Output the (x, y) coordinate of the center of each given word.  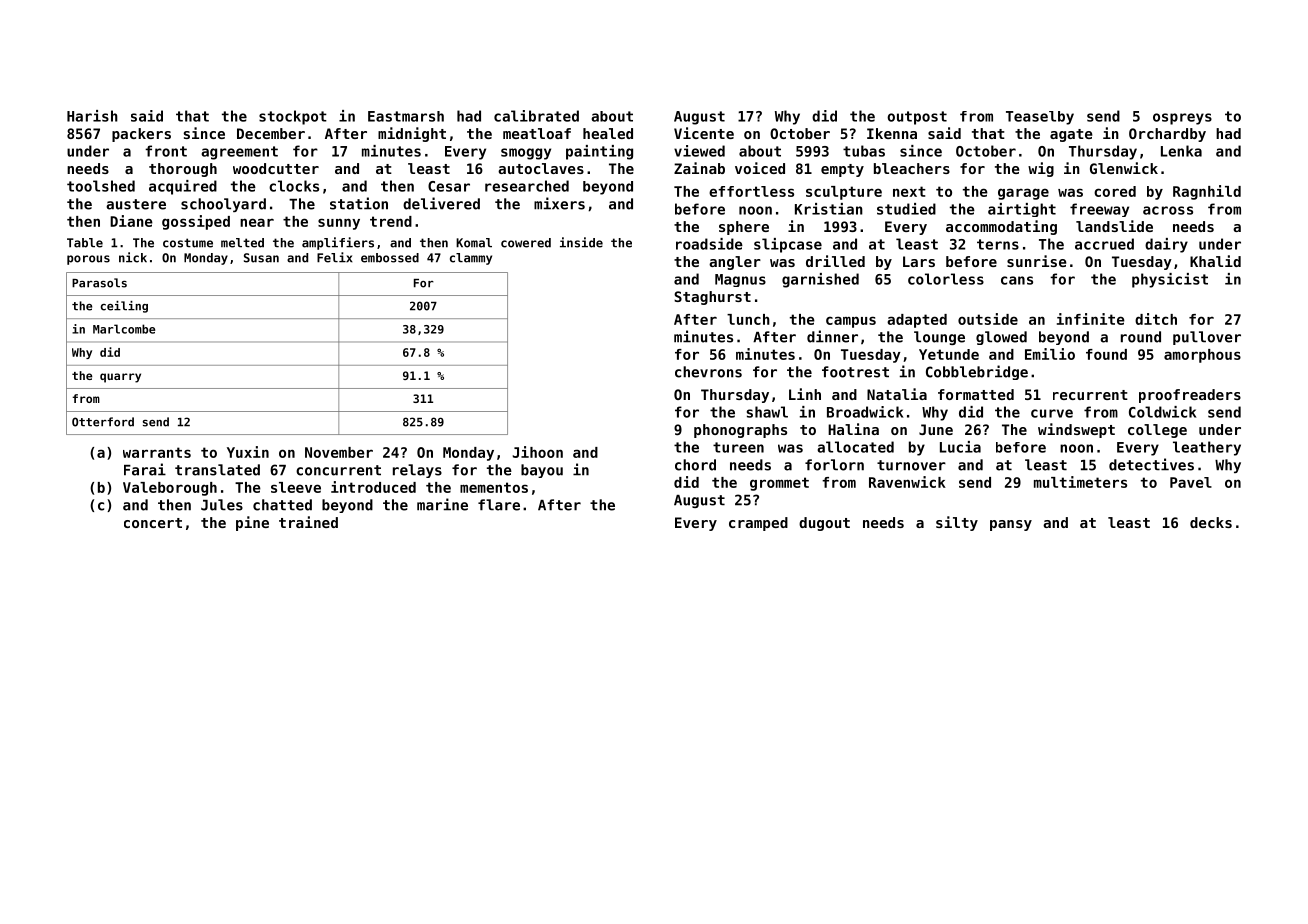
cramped (758, 524)
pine (252, 523)
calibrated (536, 116)
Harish (92, 116)
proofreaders (1190, 396)
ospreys (1182, 119)
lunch (748, 319)
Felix (335, 257)
